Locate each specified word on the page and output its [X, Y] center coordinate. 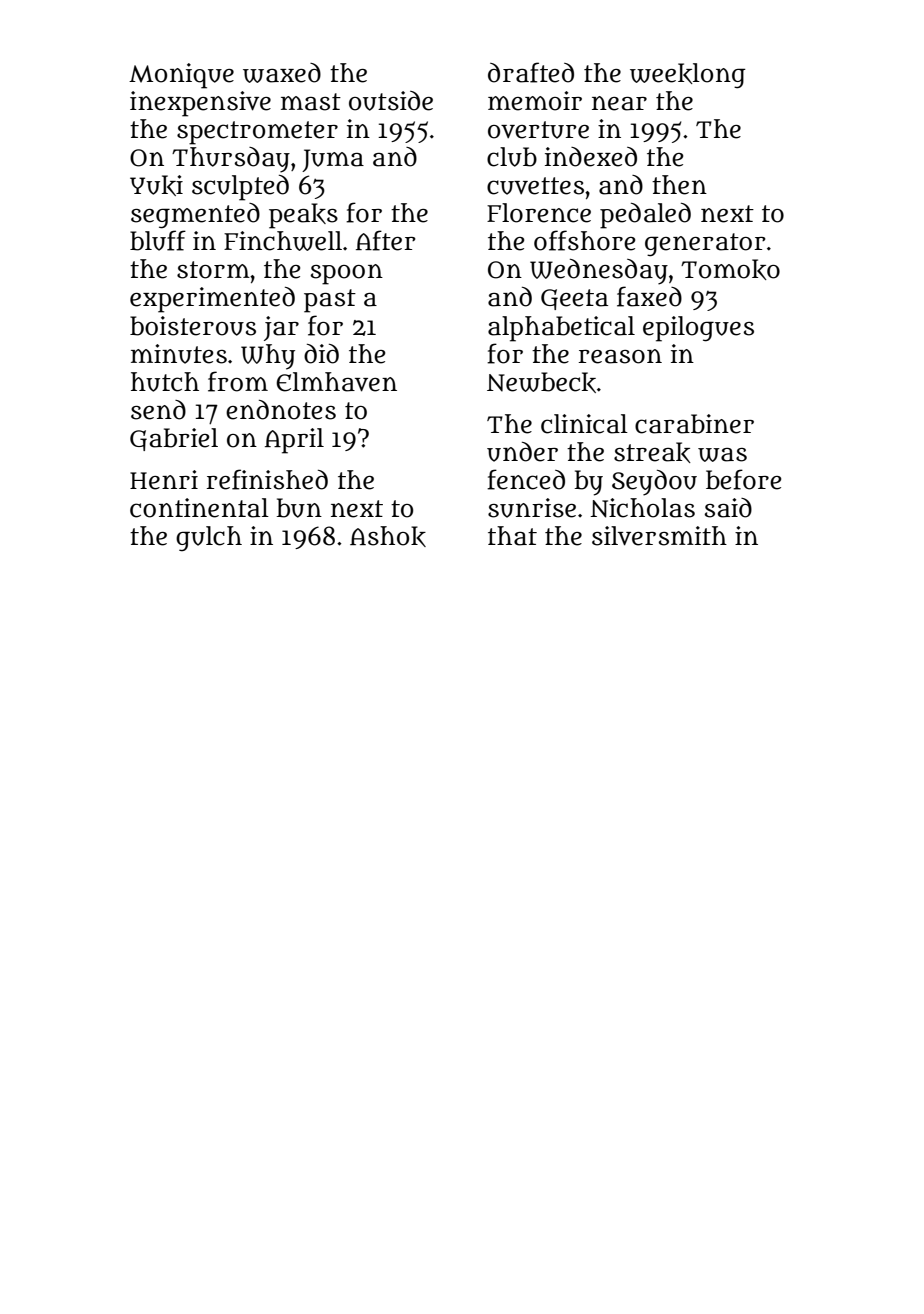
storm [213, 270]
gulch [209, 538]
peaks [303, 216]
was [722, 455]
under [522, 452]
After [386, 240]
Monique [181, 76]
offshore [584, 240]
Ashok [388, 536]
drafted [531, 72]
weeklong [688, 76]
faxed [649, 296]
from [238, 381]
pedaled [645, 216]
